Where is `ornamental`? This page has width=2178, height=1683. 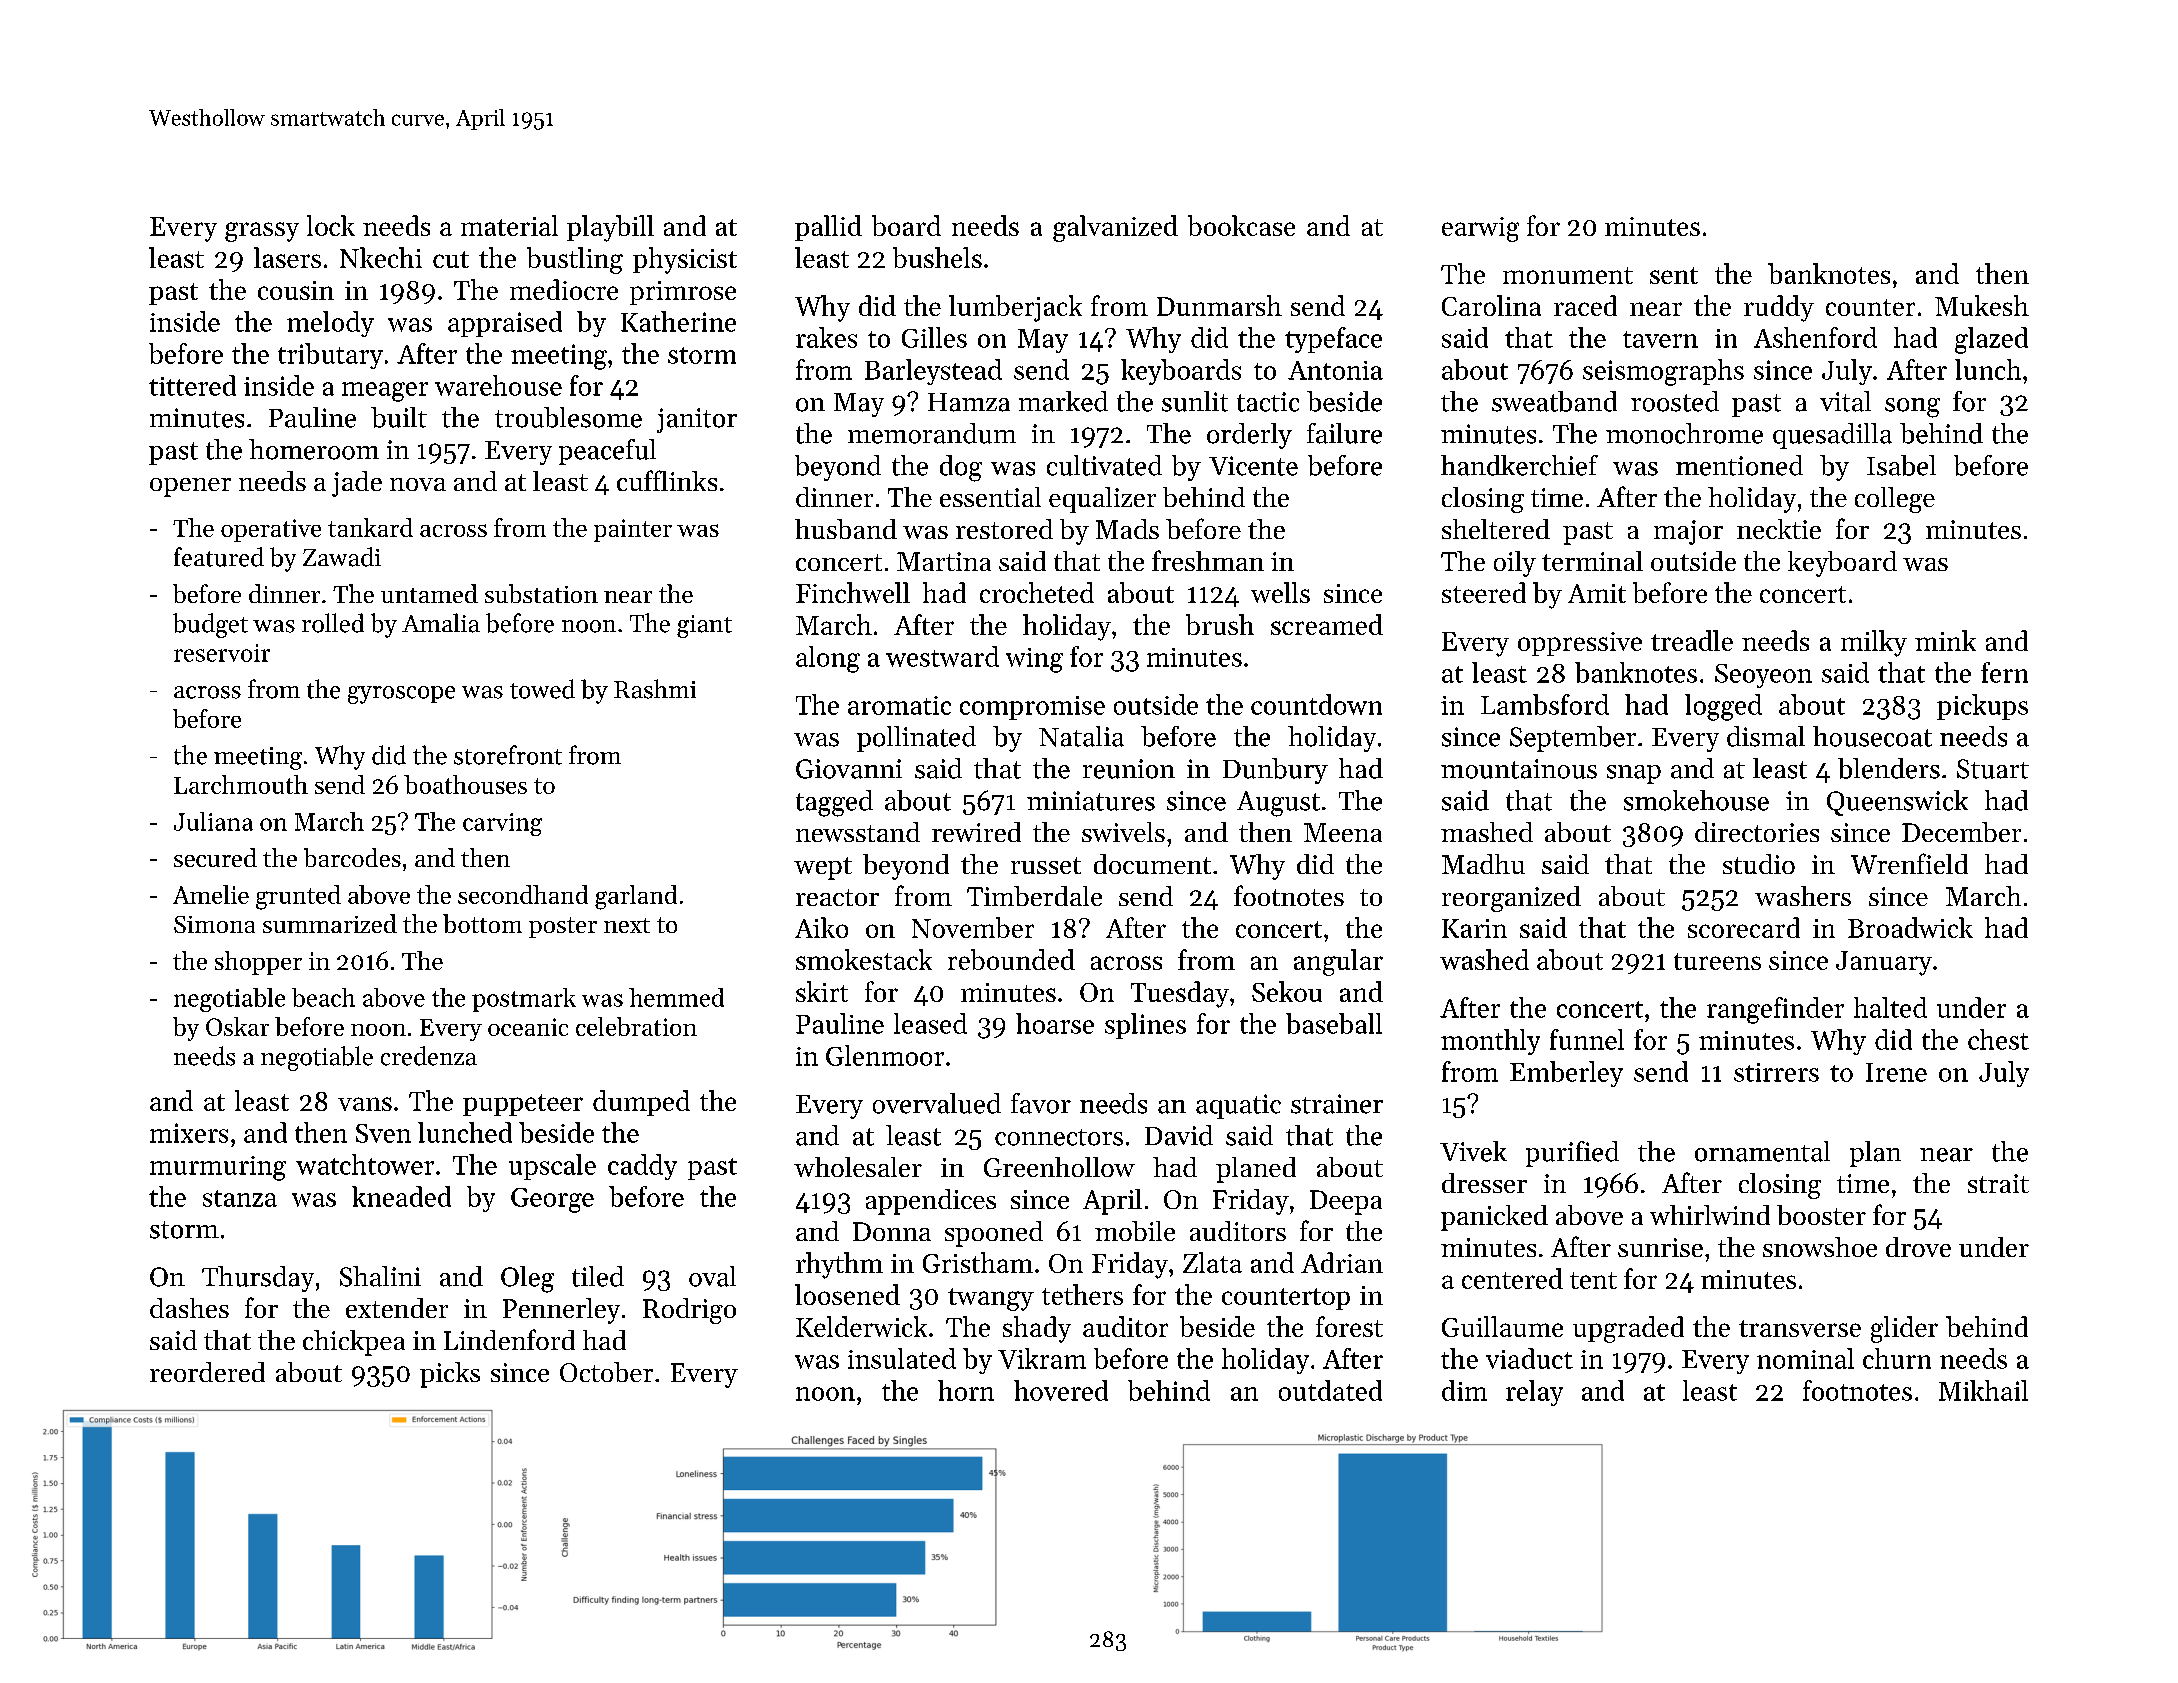
ornamental is located at coordinates (1762, 1151).
